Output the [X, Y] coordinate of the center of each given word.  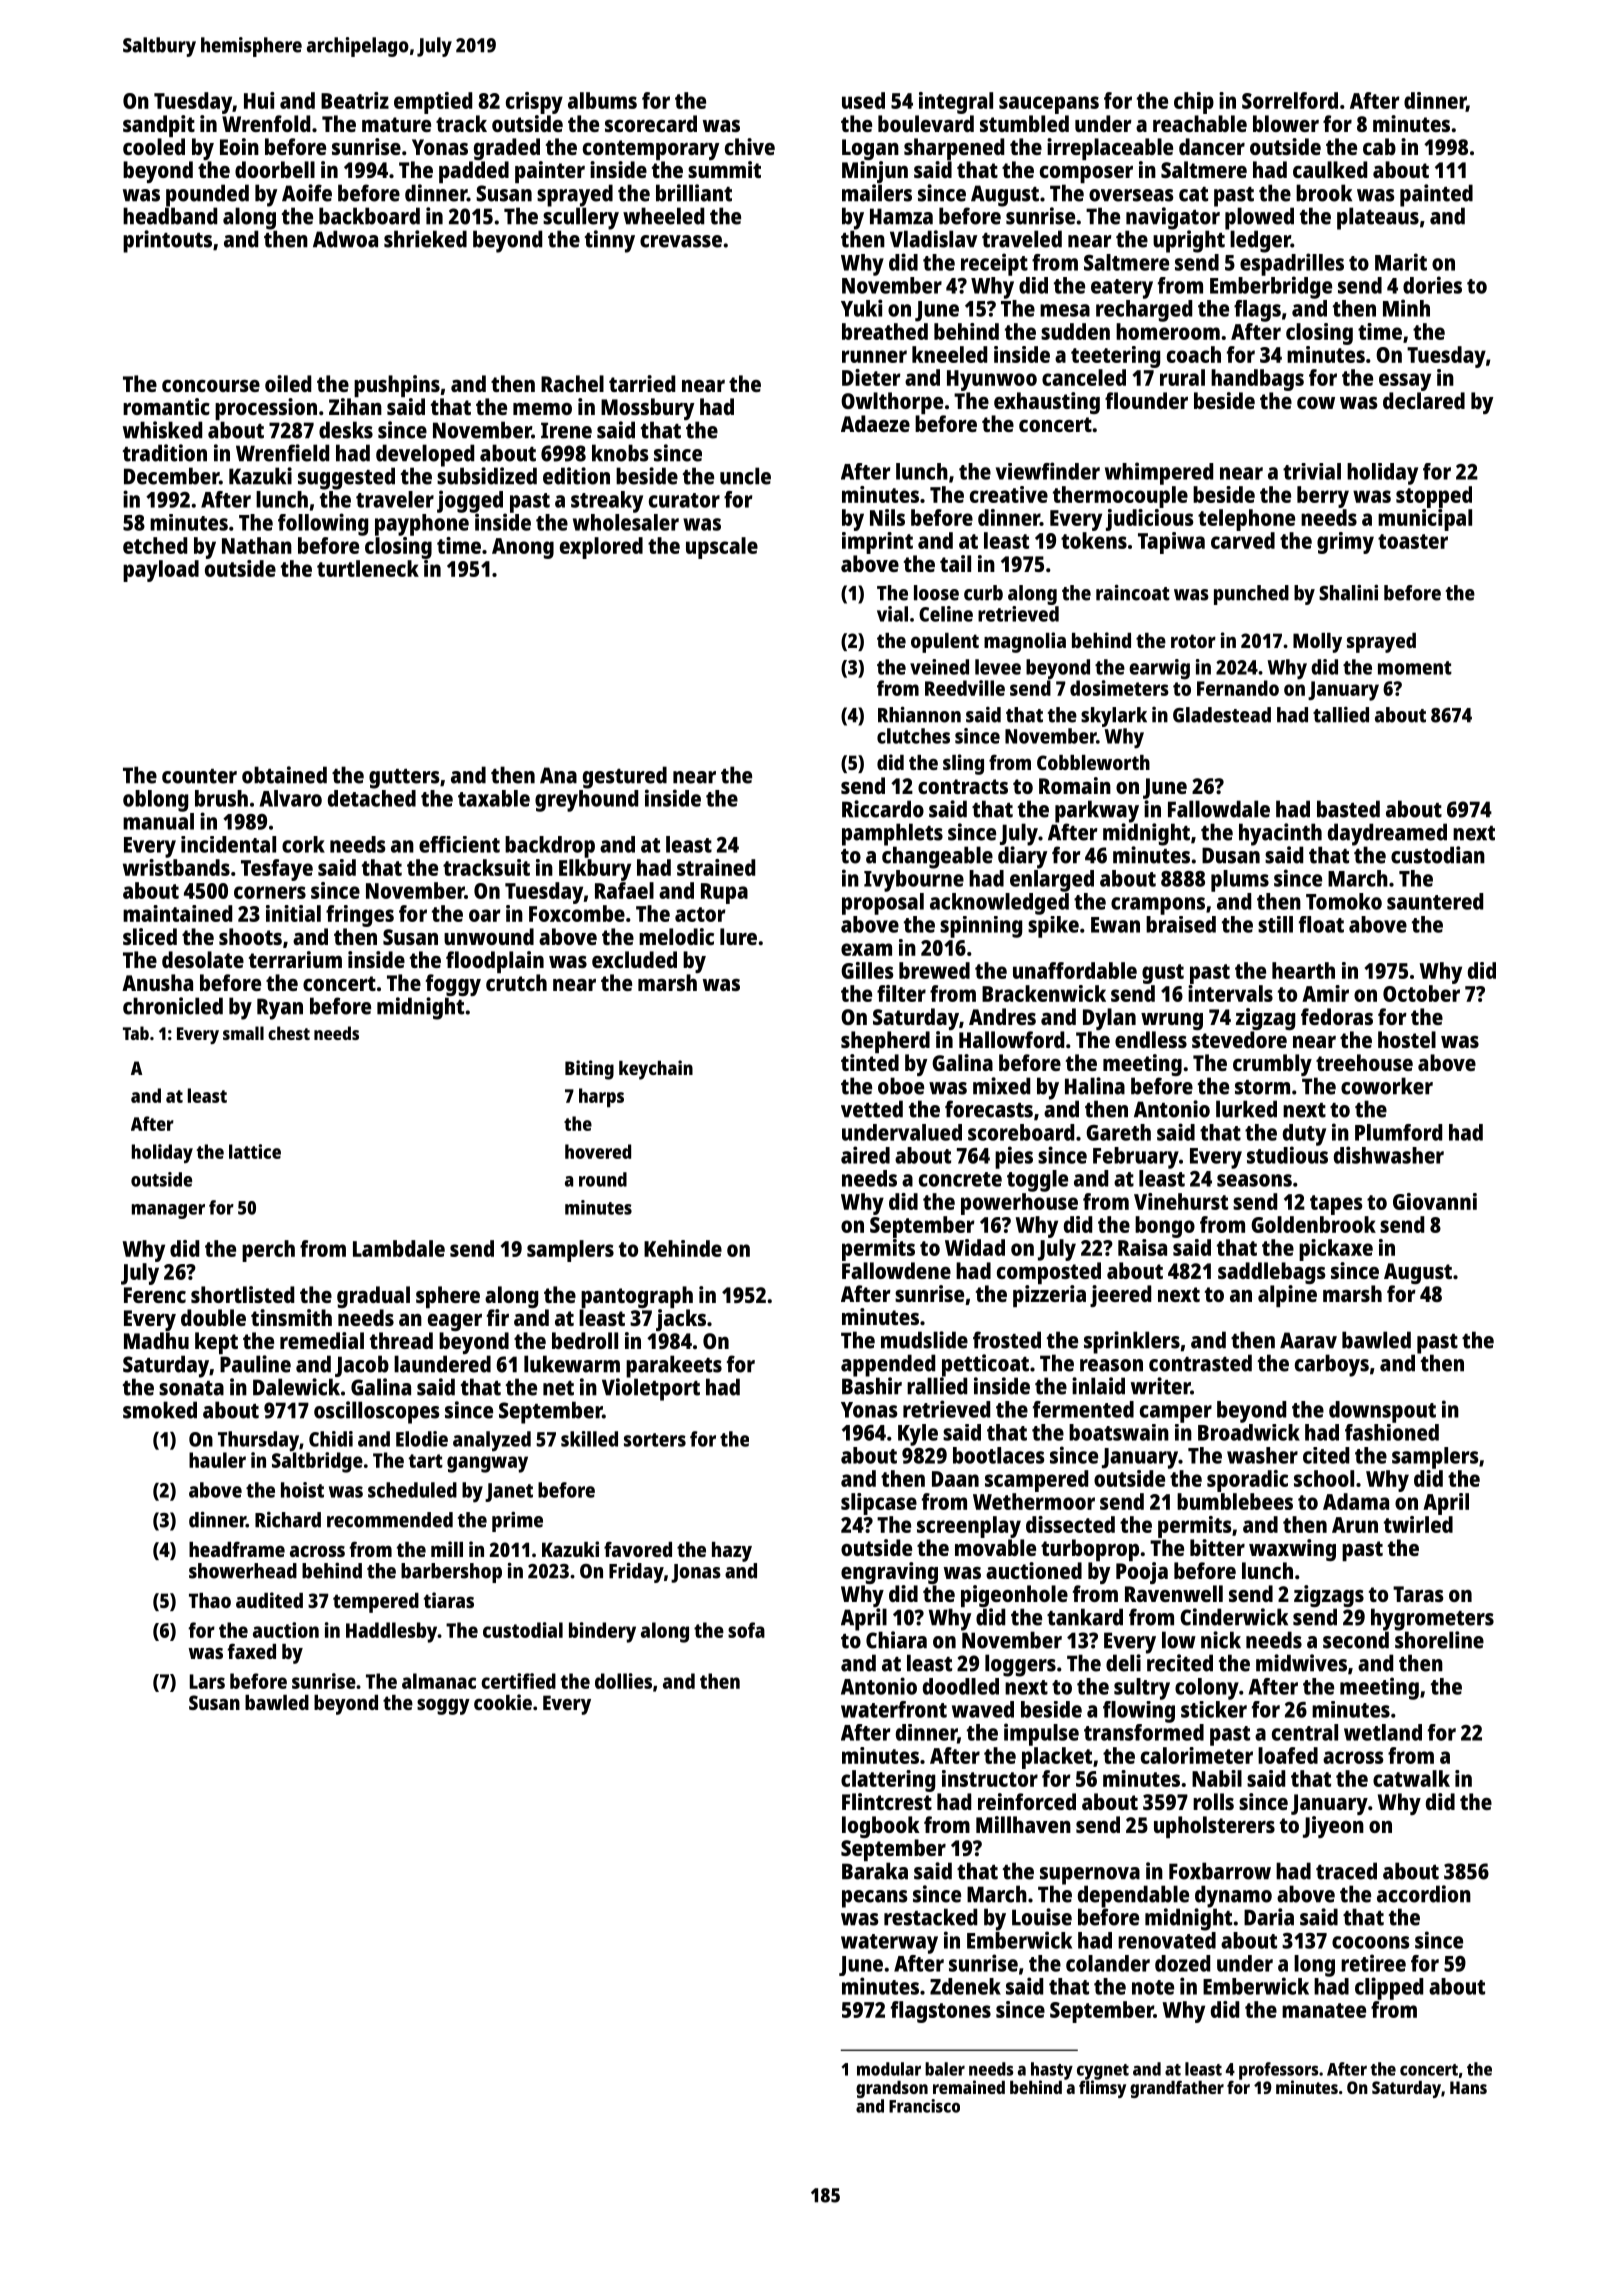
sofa [746, 1630]
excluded [634, 959]
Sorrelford [1290, 100]
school [1324, 1478]
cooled [154, 146]
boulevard [926, 123]
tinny [610, 241]
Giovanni [1435, 1201]
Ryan [280, 1009]
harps [601, 1098]
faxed [251, 1651]
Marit [1401, 262]
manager [168, 1211]
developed [425, 455]
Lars [207, 1681]
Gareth [1118, 1132]
